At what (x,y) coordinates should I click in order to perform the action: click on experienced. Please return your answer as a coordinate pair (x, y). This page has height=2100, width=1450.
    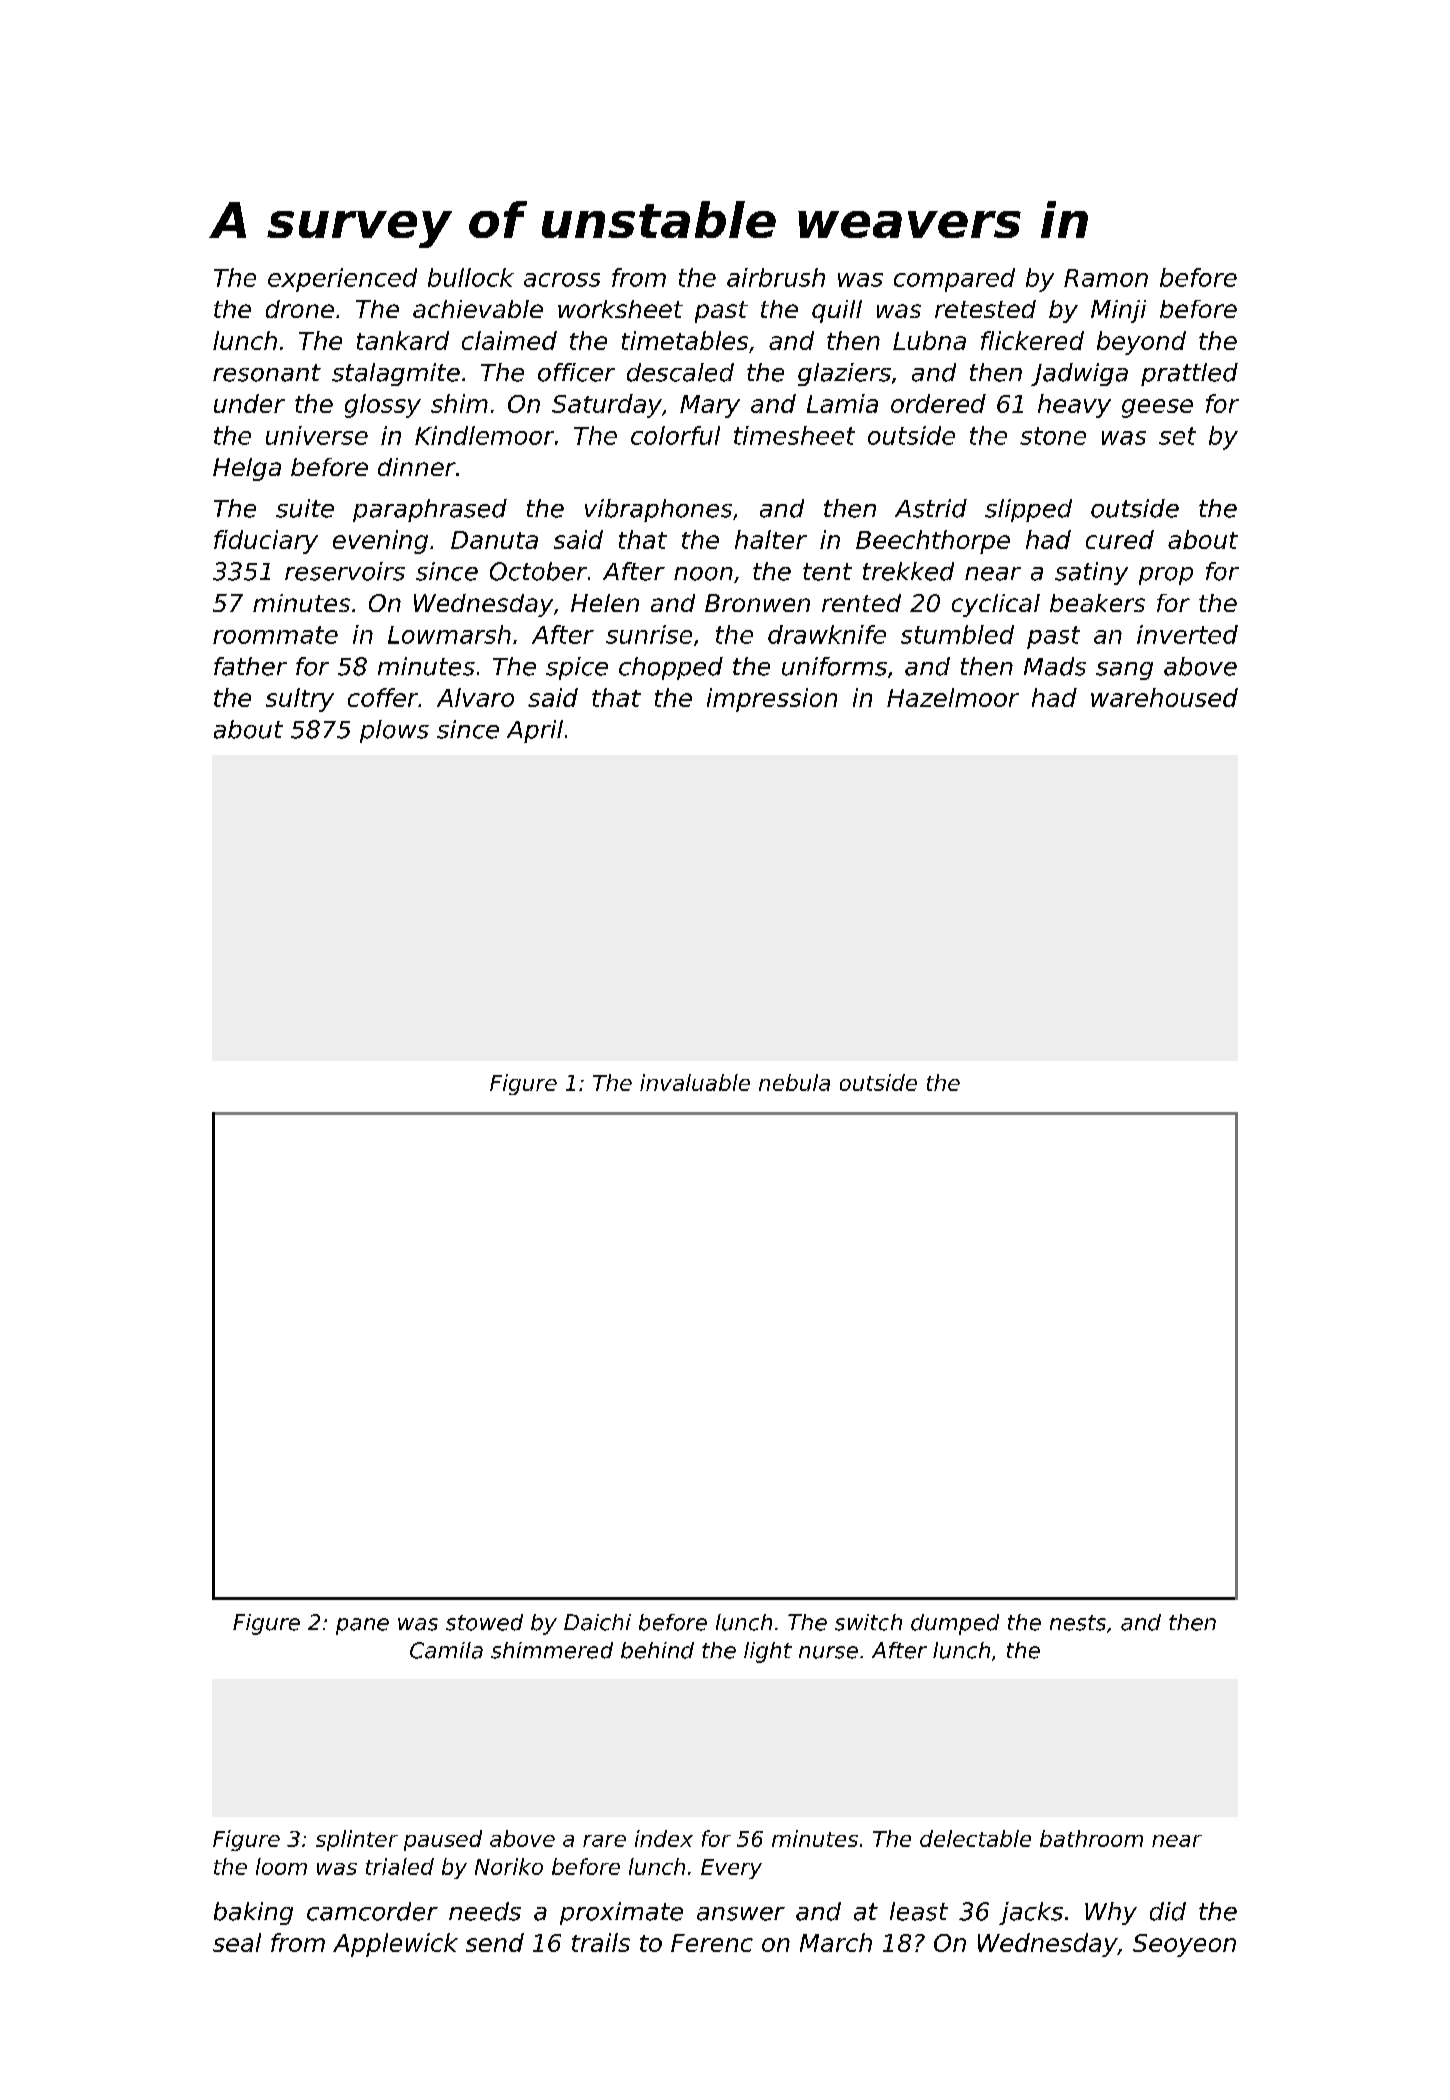
    Looking at the image, I should click on (342, 280).
